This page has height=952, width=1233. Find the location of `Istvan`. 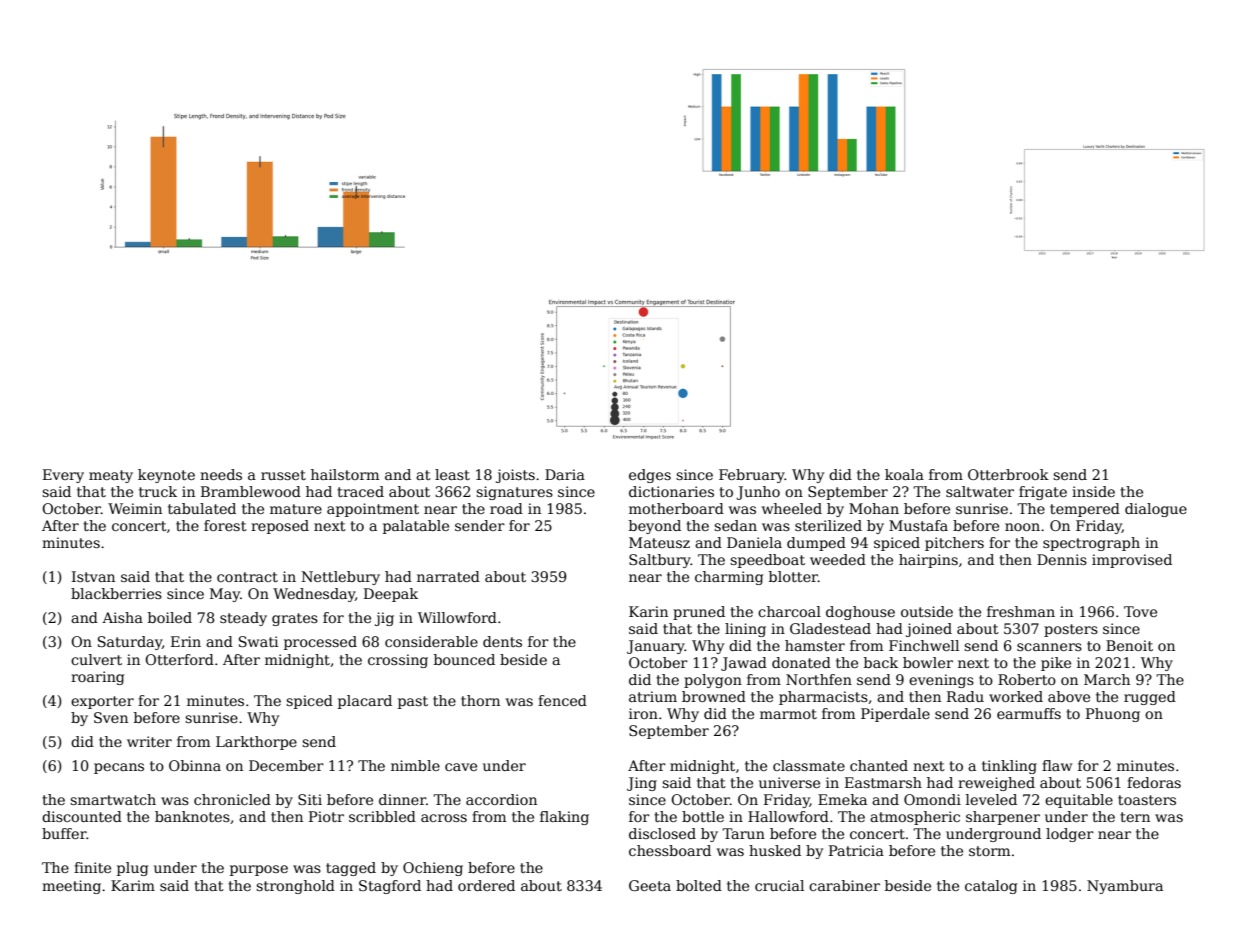

Istvan is located at coordinates (93, 576).
